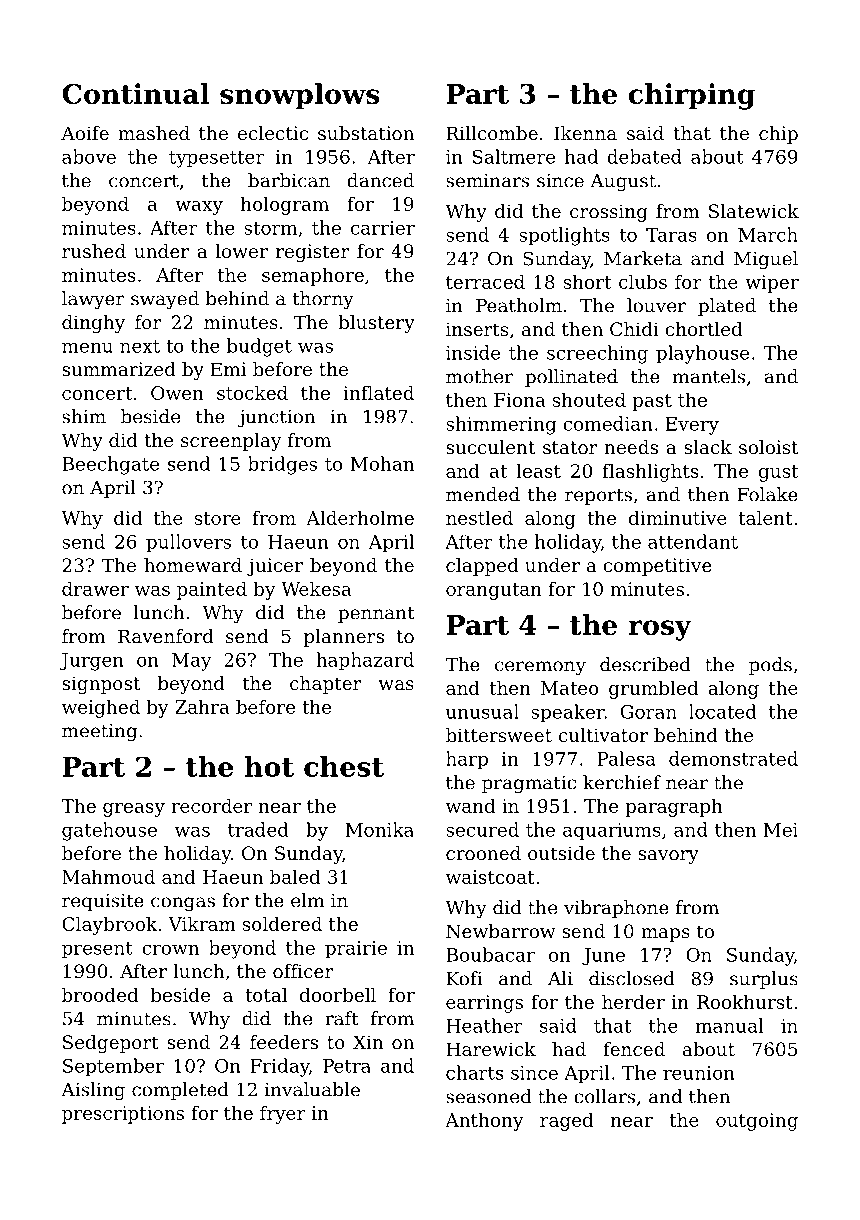 This image has width=860, height=1220. I want to click on above, so click(89, 156).
